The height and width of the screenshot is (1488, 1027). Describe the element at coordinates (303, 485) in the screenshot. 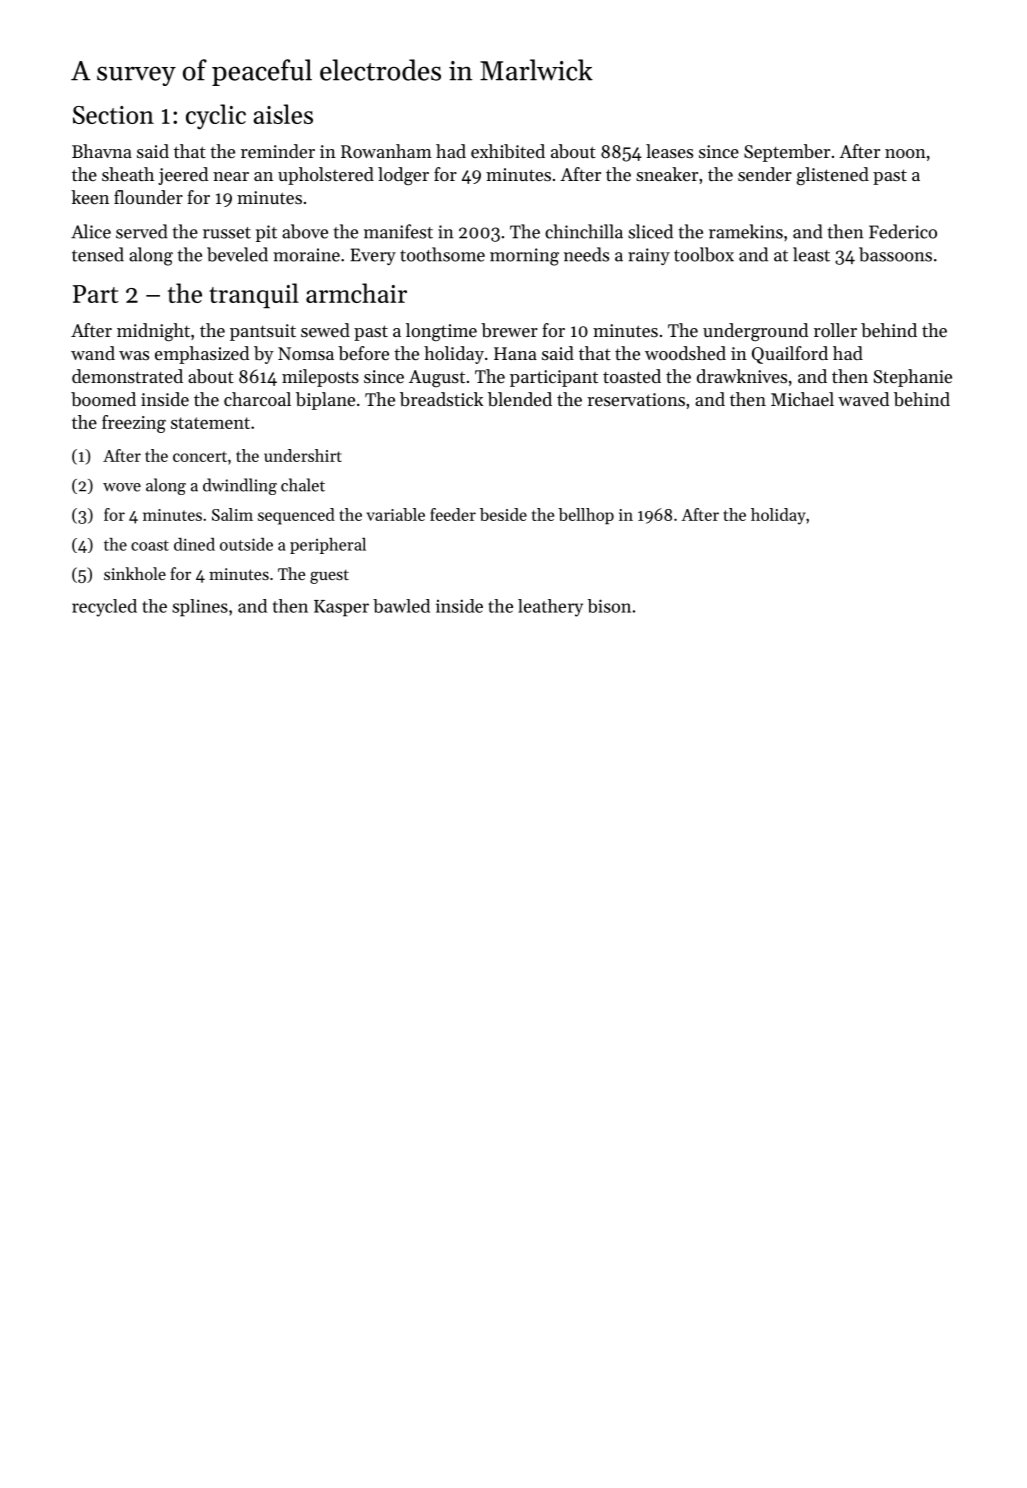

I see `chalet` at that location.
